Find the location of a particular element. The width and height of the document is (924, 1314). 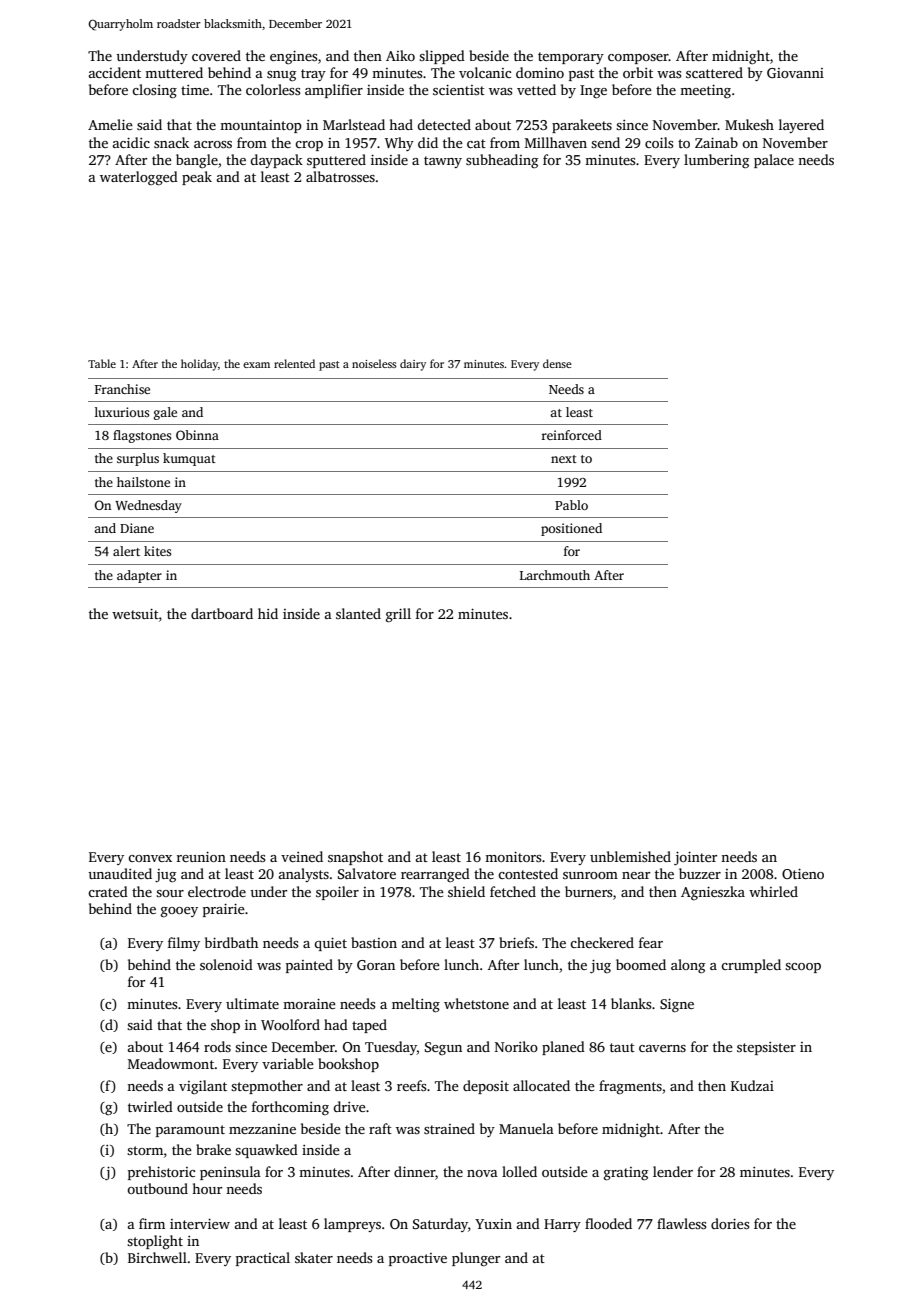

Larchmouth is located at coordinates (555, 575).
